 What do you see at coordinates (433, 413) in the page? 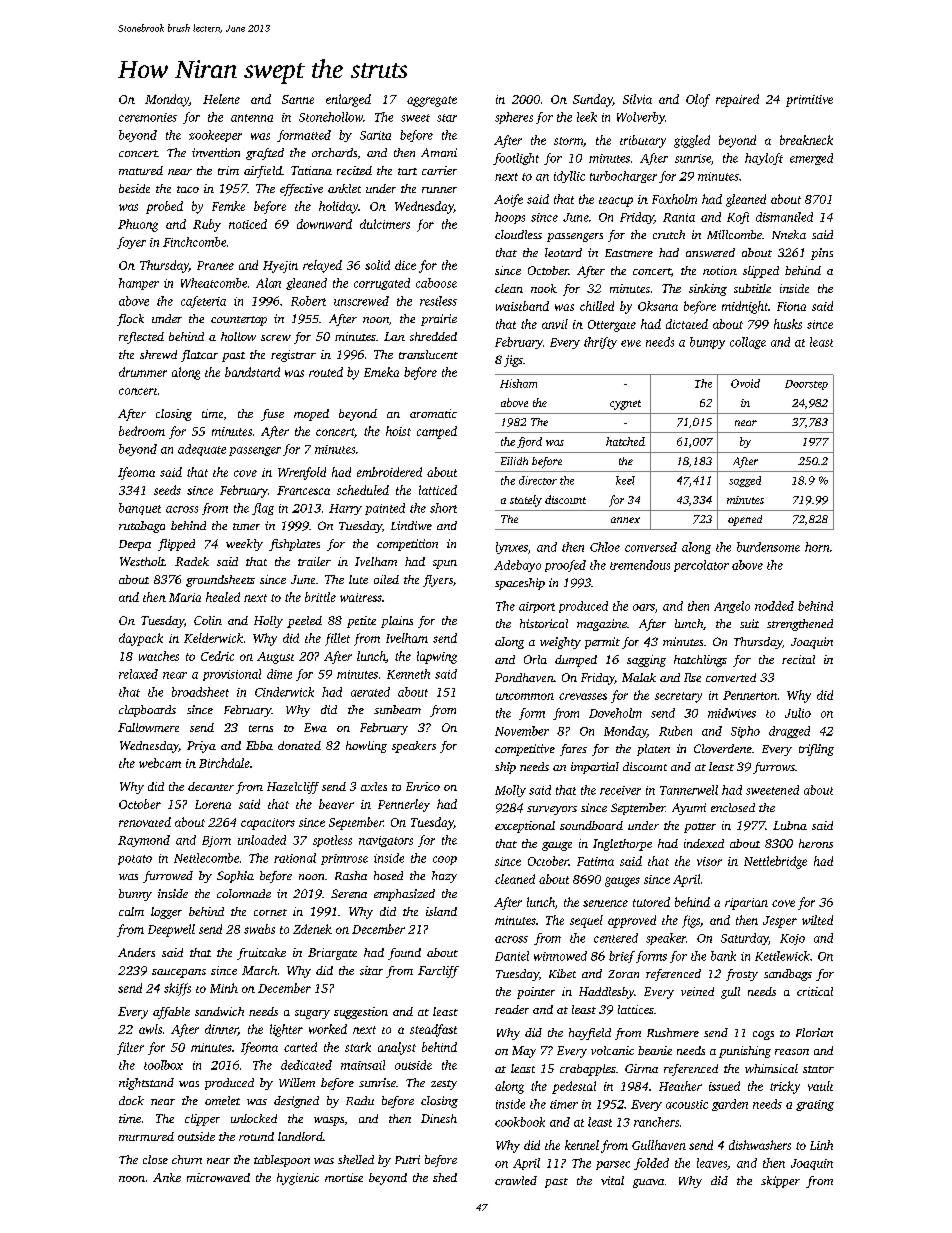
I see `aromatic` at bounding box center [433, 413].
